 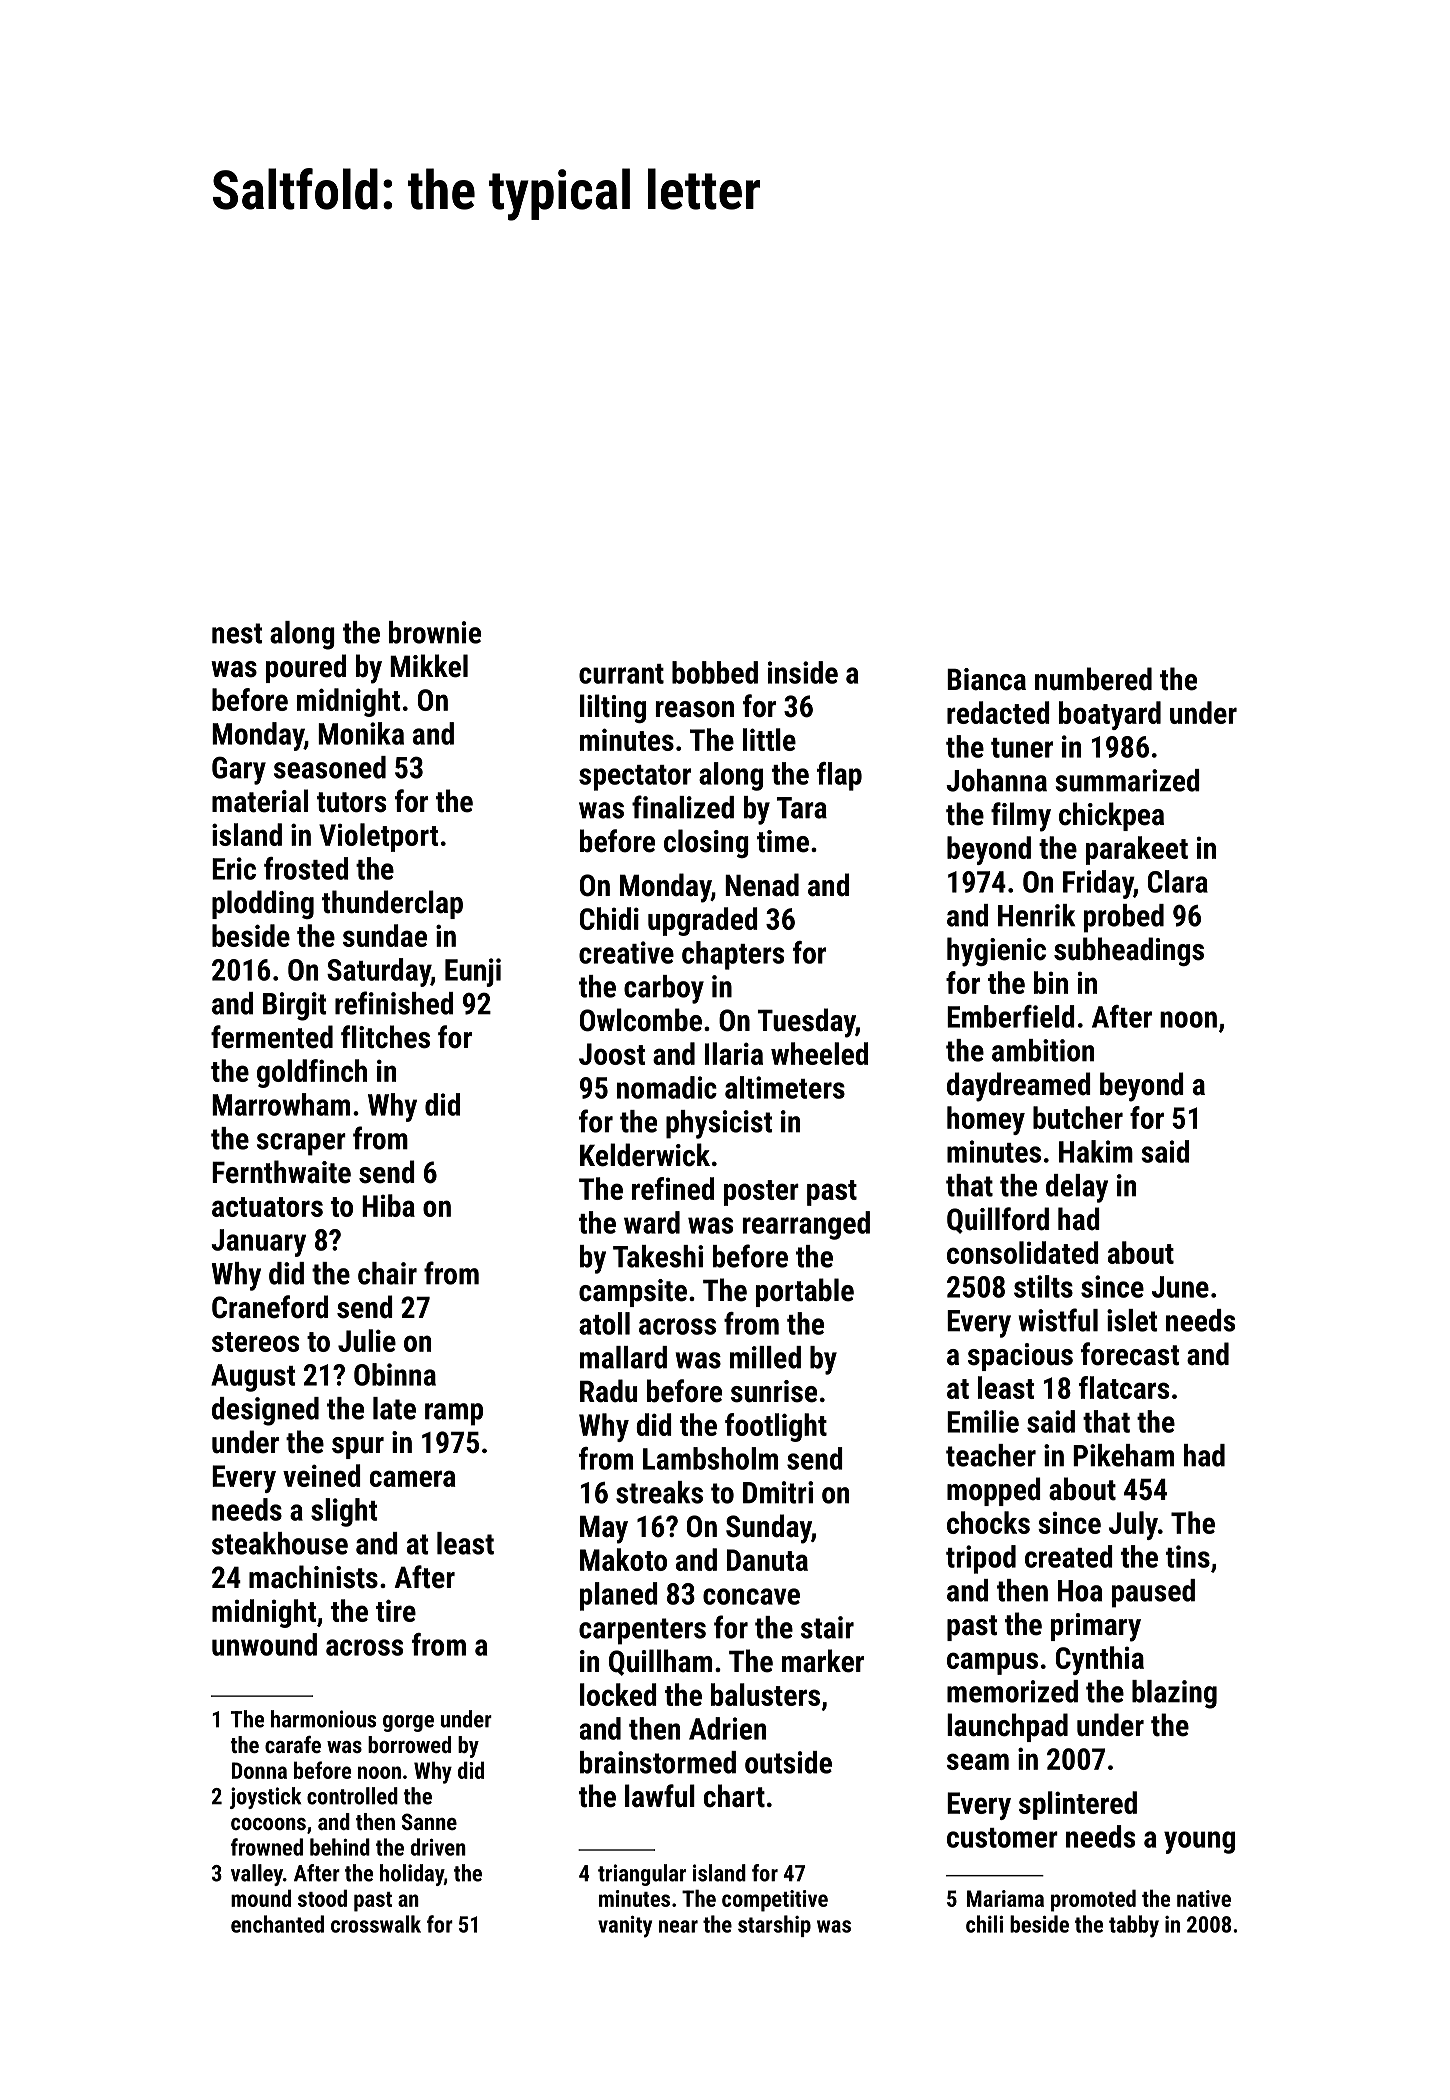 I want to click on Sunday, so click(x=768, y=1529).
